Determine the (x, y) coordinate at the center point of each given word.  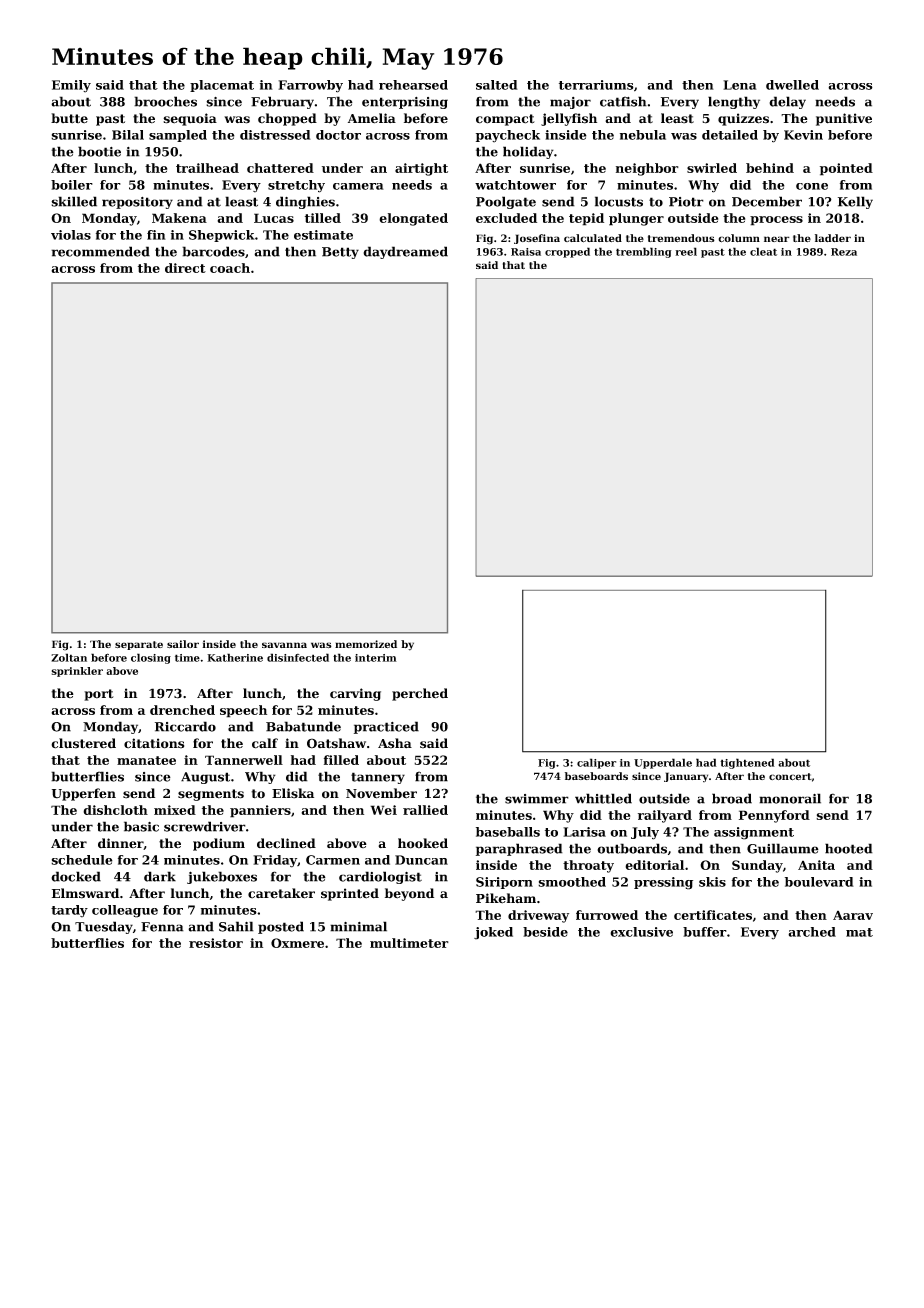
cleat (763, 251)
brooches (165, 101)
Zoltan (69, 657)
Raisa (526, 252)
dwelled (792, 85)
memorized (366, 644)
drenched (182, 710)
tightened (747, 763)
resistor (216, 943)
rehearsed (413, 85)
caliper (596, 763)
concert (790, 777)
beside (545, 932)
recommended (100, 251)
